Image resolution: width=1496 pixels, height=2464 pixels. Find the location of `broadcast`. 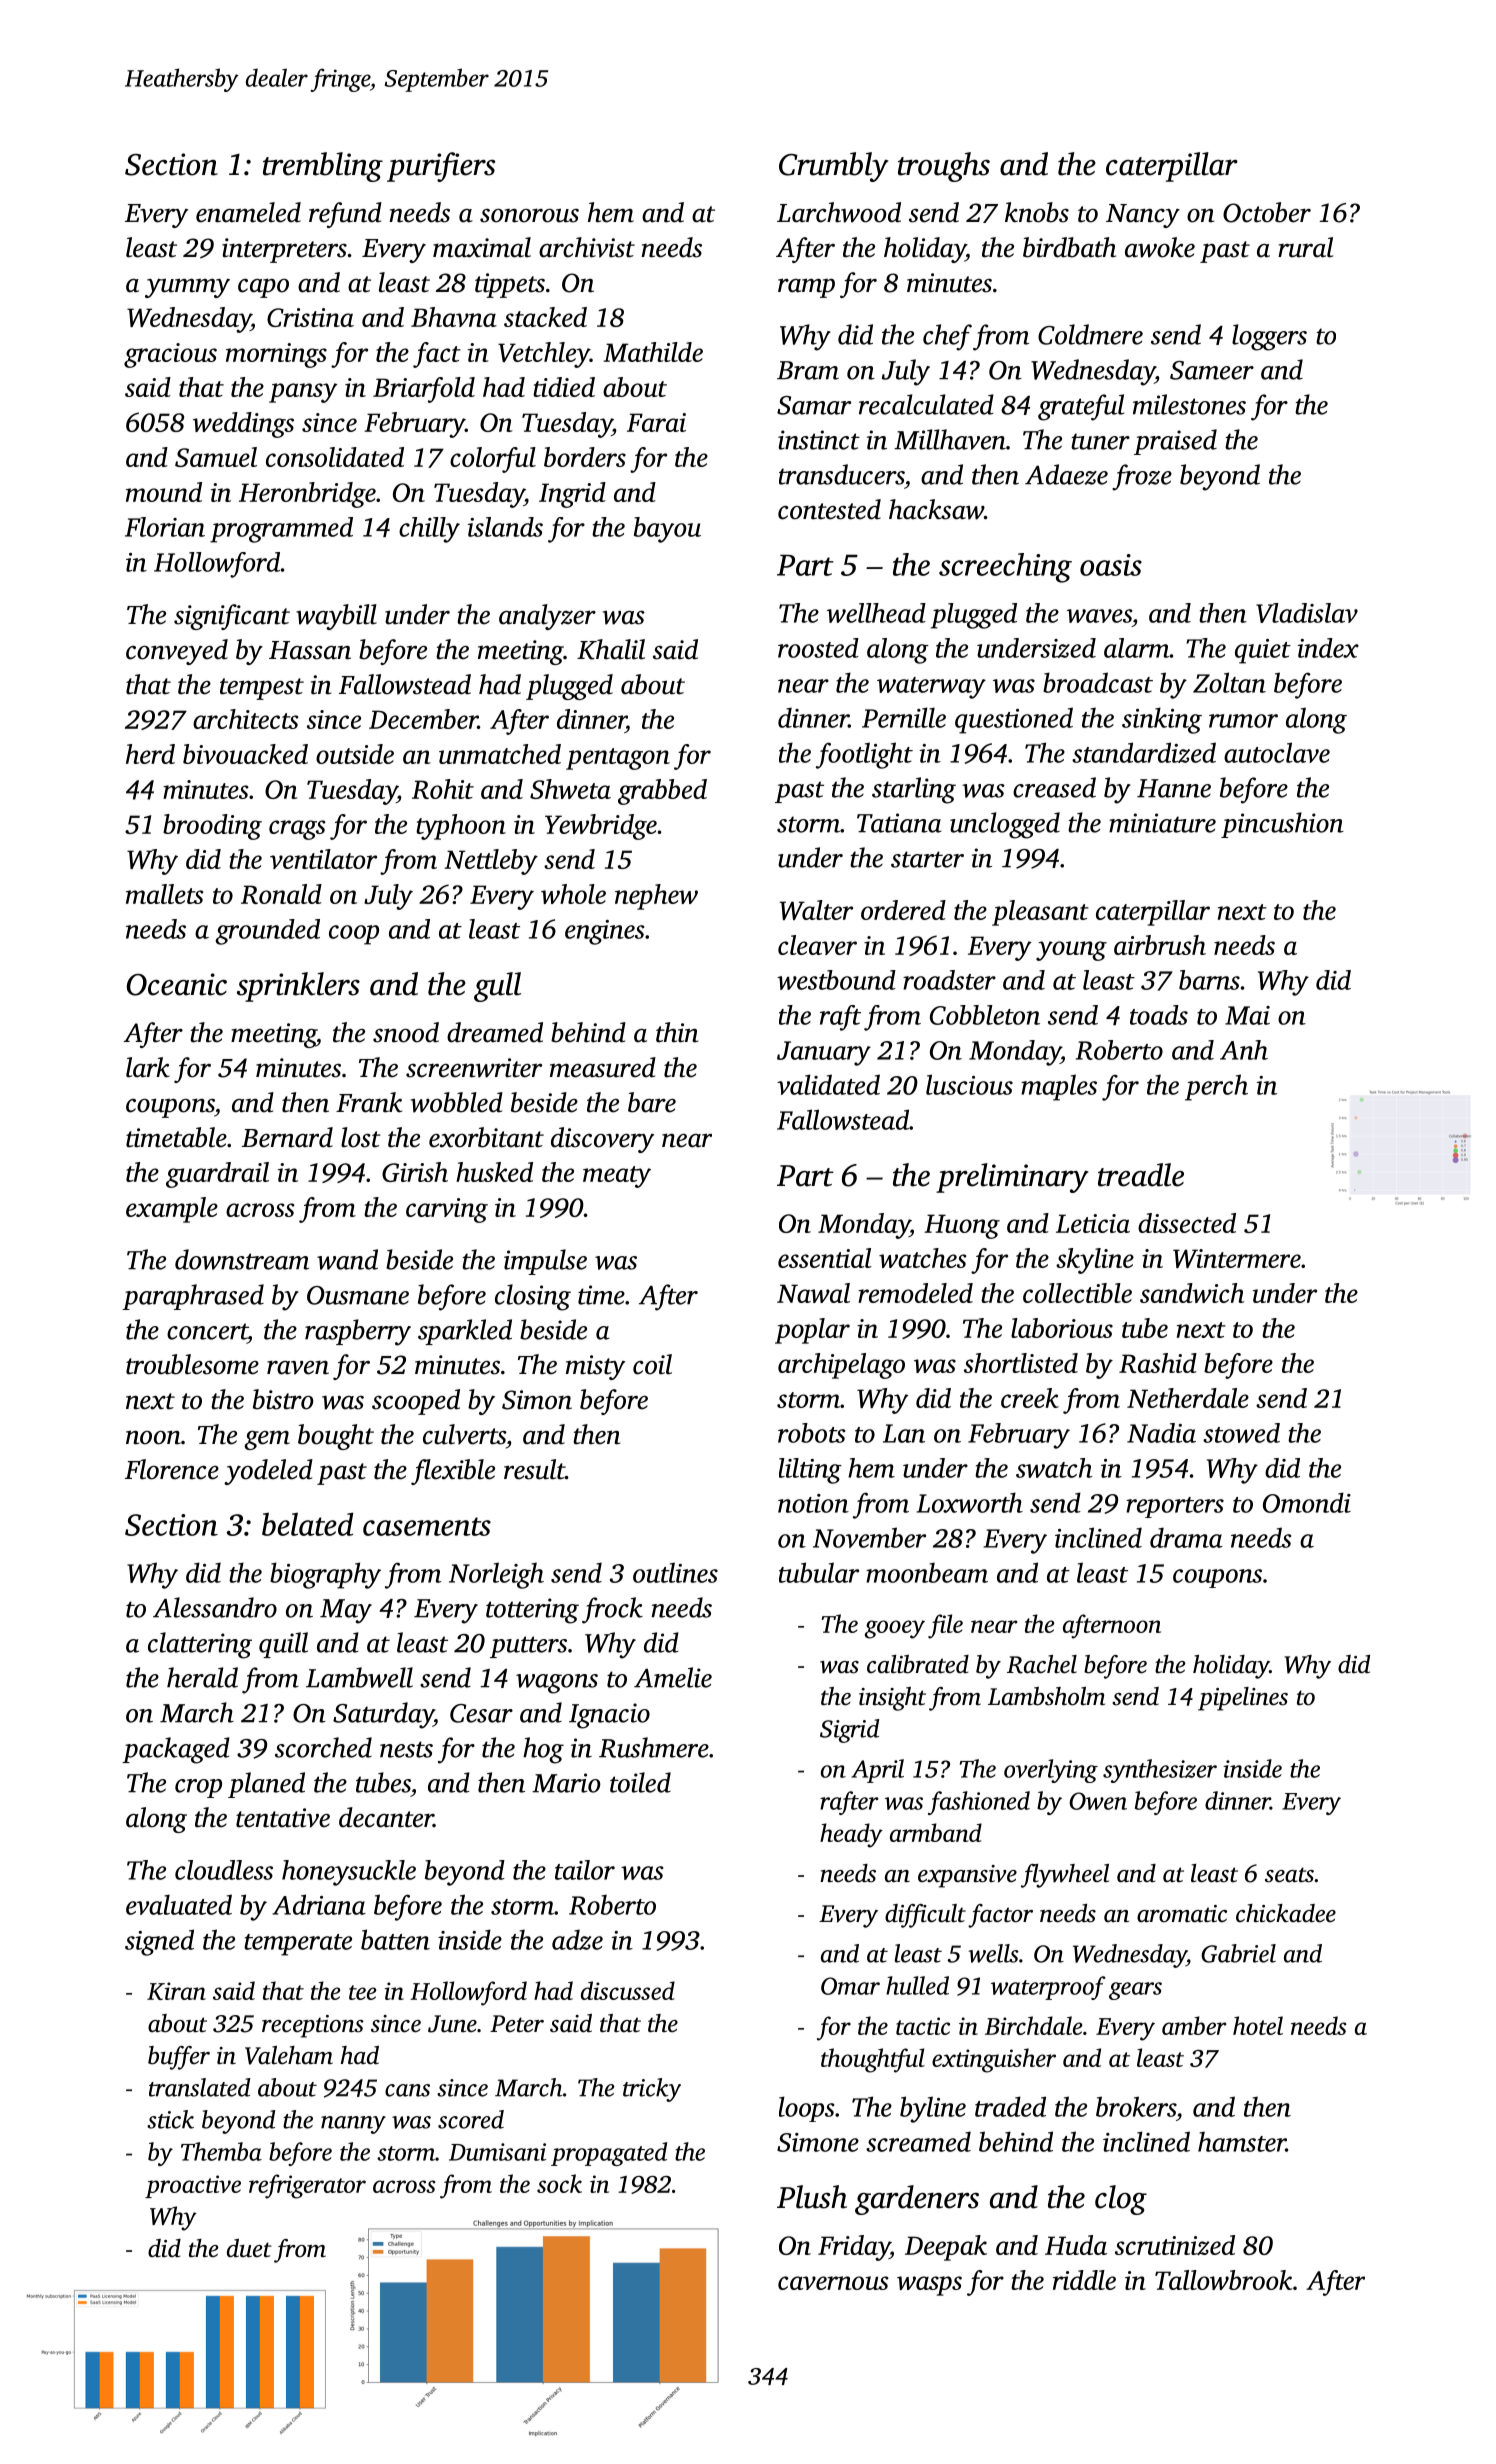

broadcast is located at coordinates (1098, 682).
